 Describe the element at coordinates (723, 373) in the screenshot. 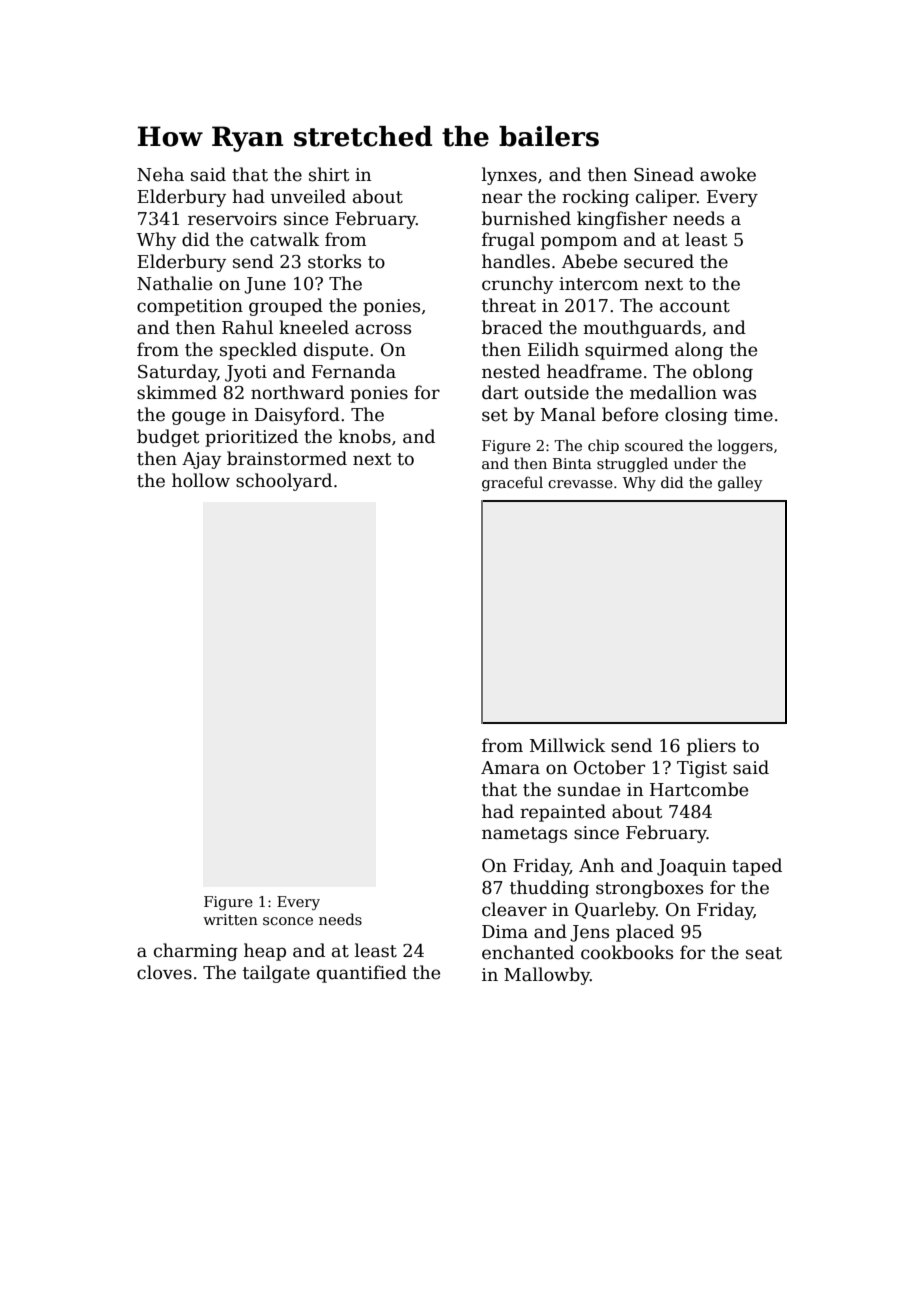

I see `oblong` at that location.
